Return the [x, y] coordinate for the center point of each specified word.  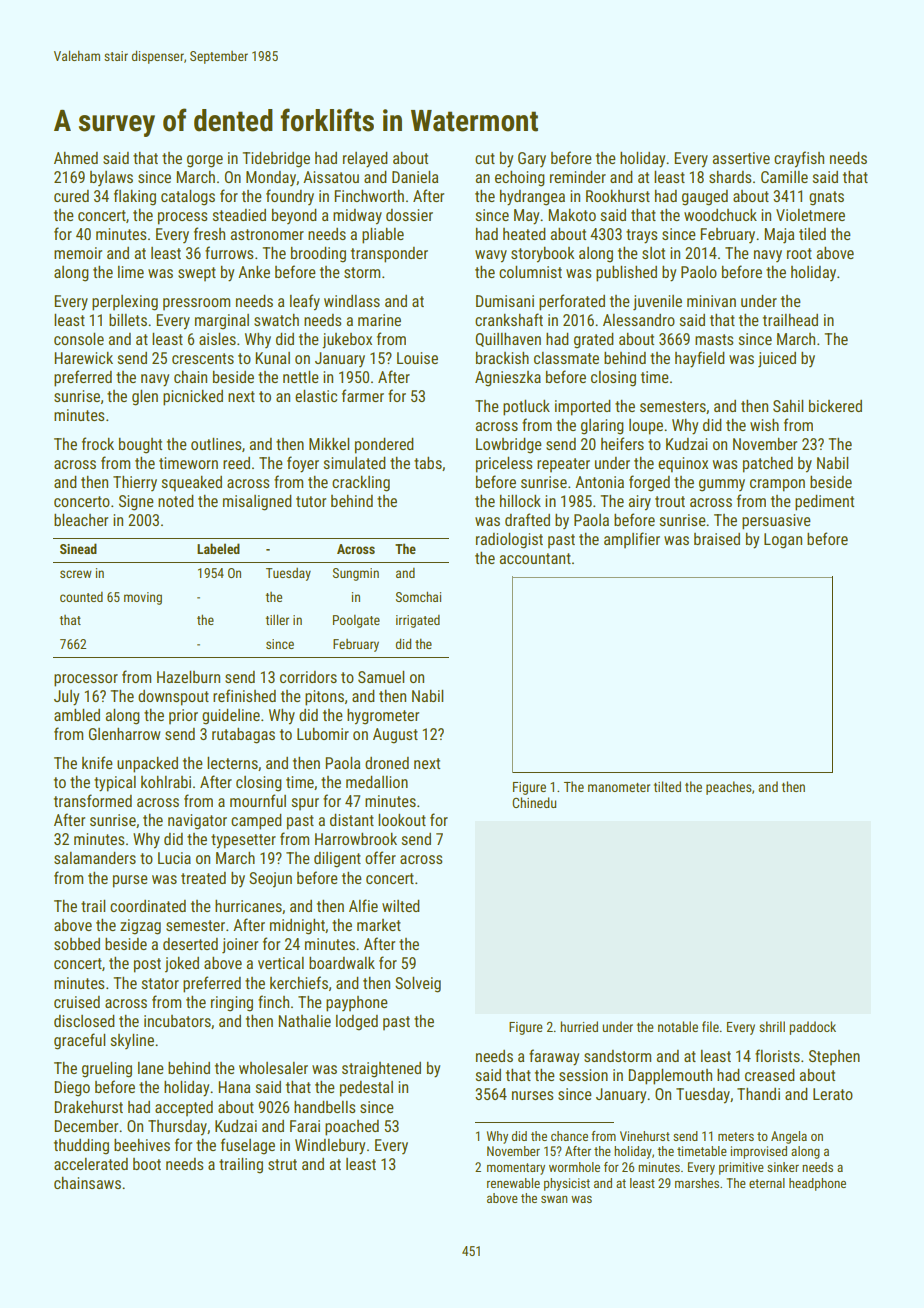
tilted [667, 786]
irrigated [418, 621]
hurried [579, 1026]
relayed [365, 160]
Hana [234, 1087]
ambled [77, 715]
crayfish [799, 159]
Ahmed [76, 158]
